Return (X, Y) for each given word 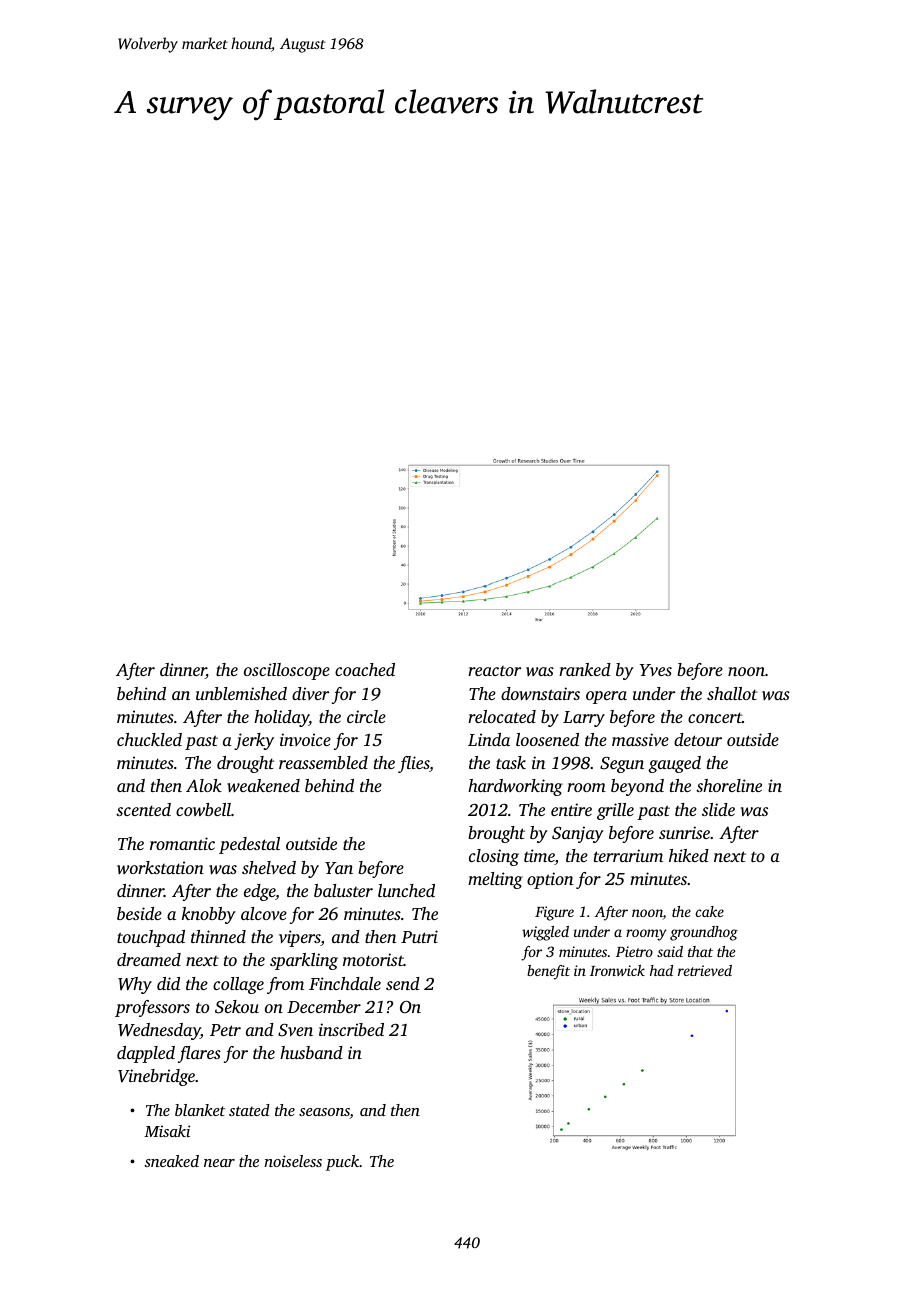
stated (249, 1110)
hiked (689, 855)
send (403, 983)
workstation (160, 867)
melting (495, 880)
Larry (584, 719)
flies (413, 764)
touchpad (151, 938)
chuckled (149, 739)
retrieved (705, 970)
